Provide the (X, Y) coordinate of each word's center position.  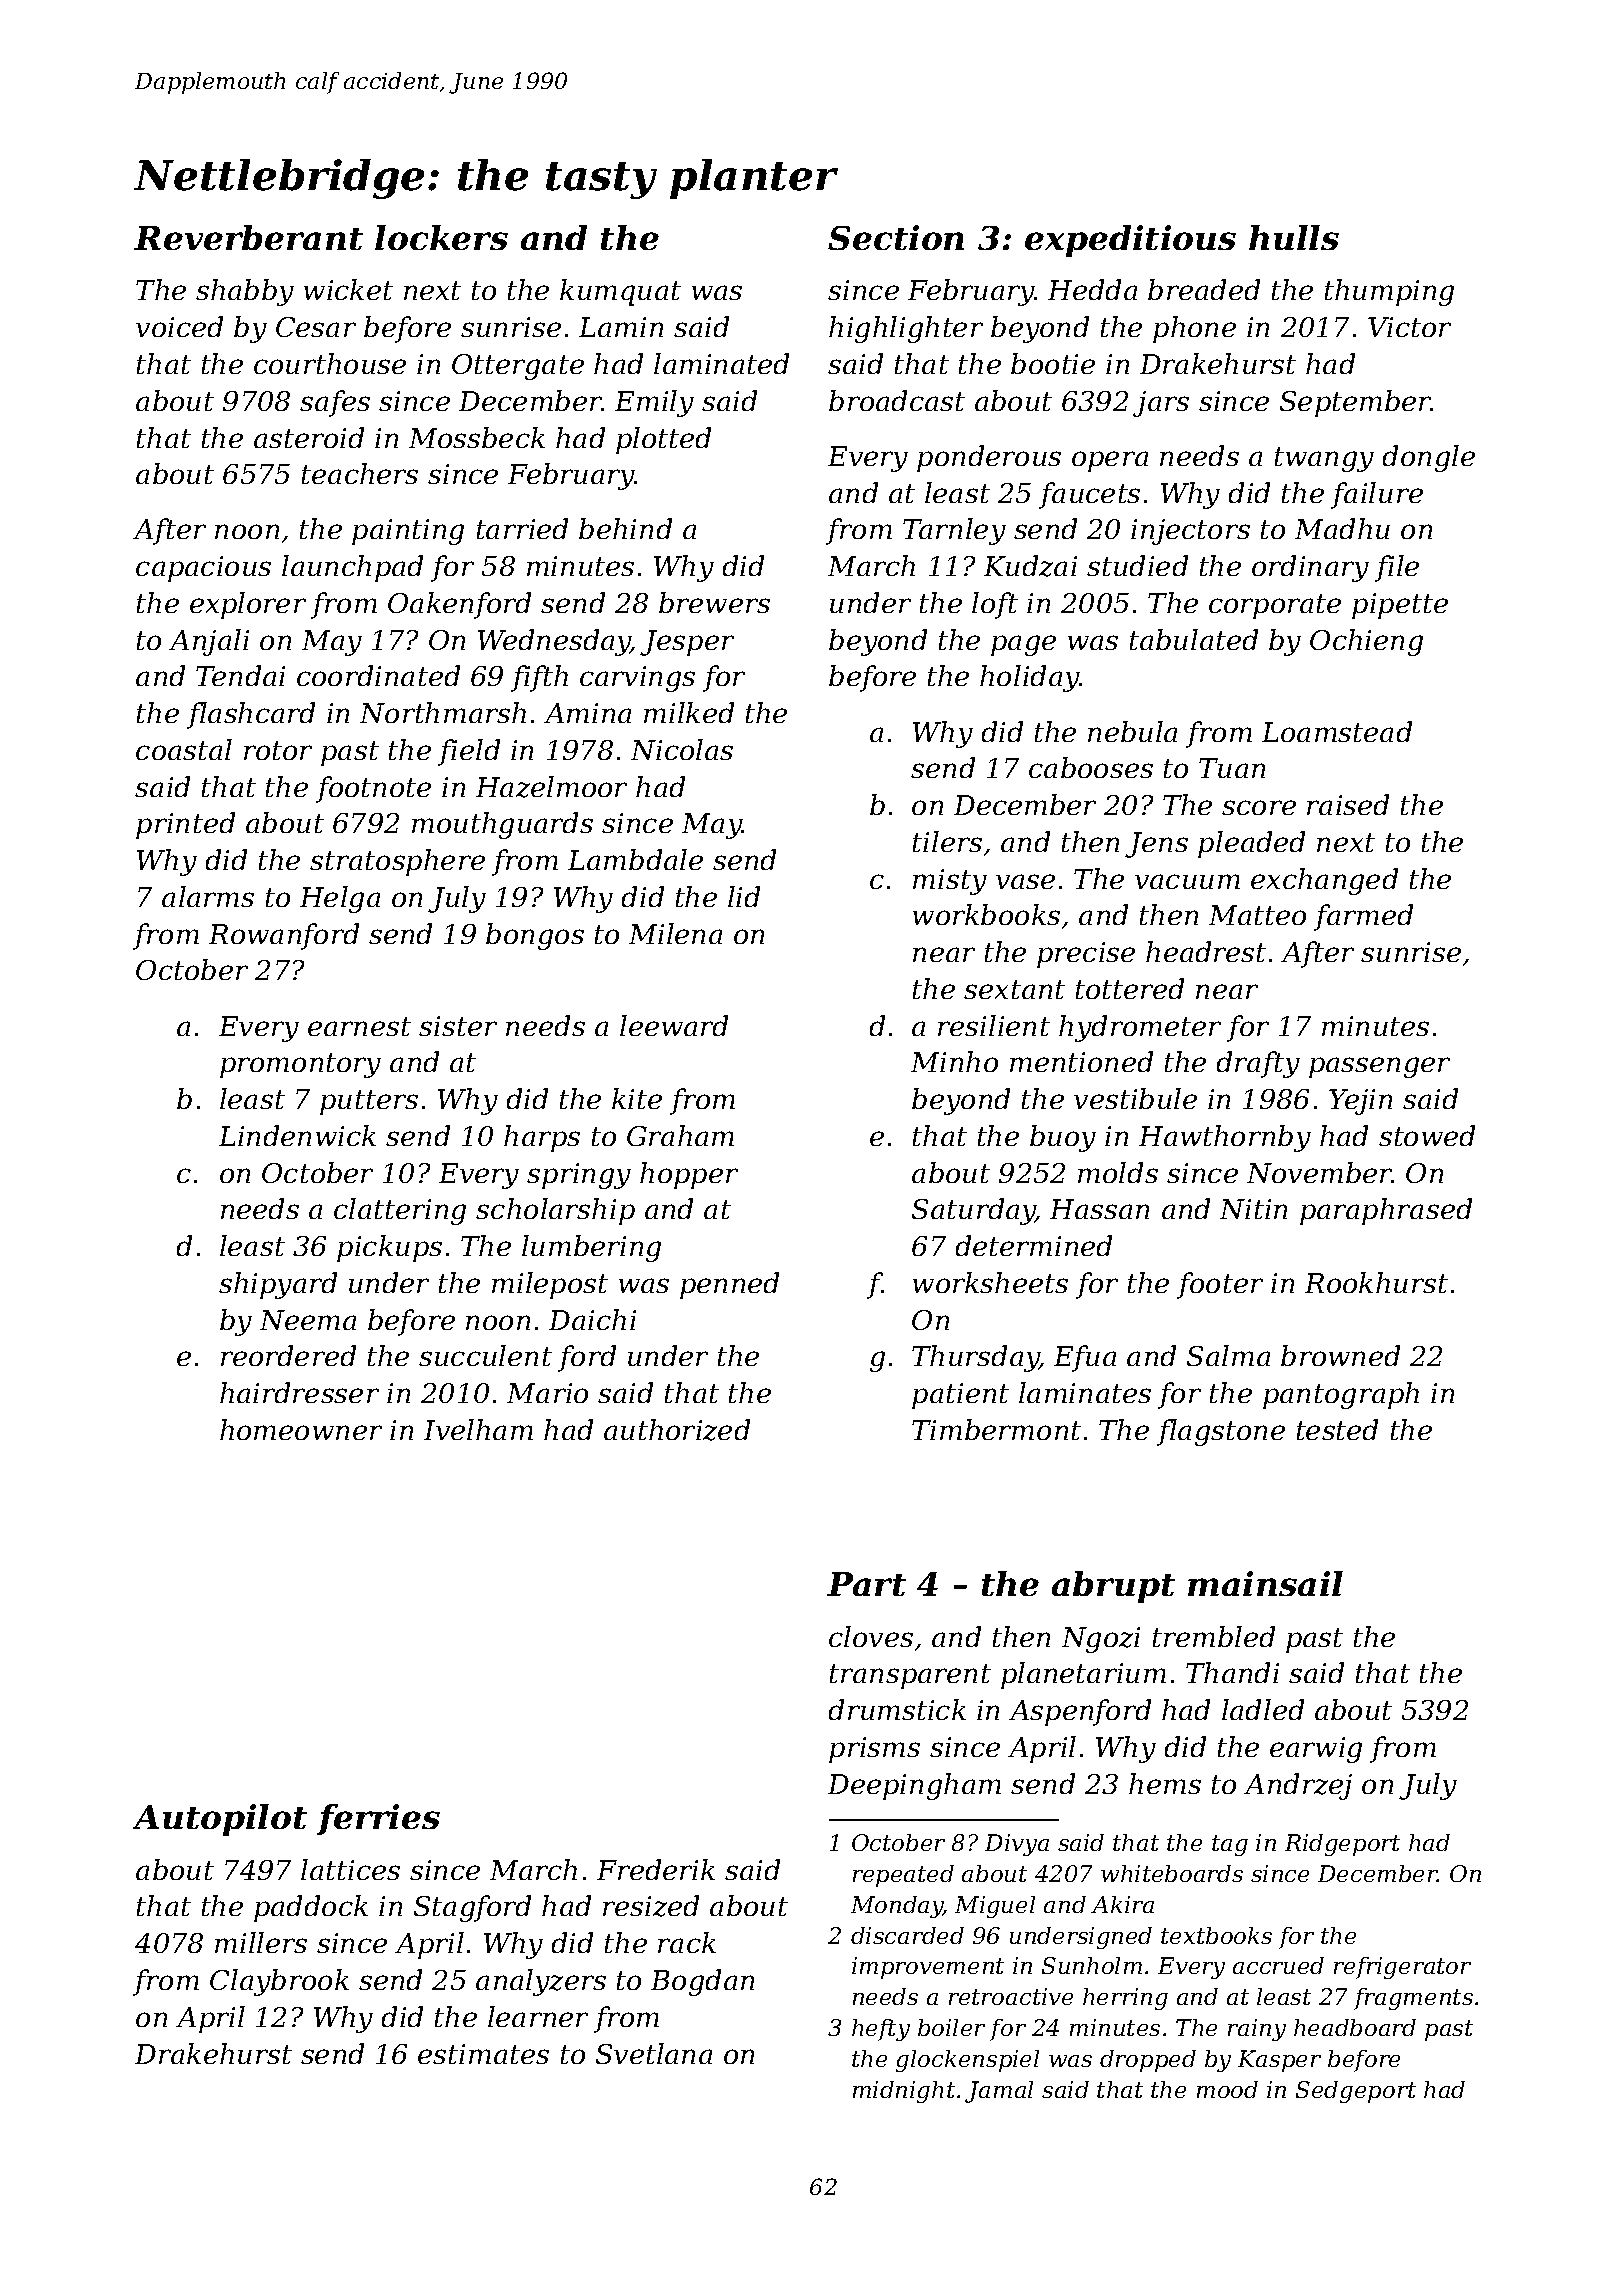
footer (1220, 1285)
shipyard (278, 1285)
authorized (677, 1430)
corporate (1275, 606)
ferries (378, 1819)
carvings (637, 679)
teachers (360, 473)
